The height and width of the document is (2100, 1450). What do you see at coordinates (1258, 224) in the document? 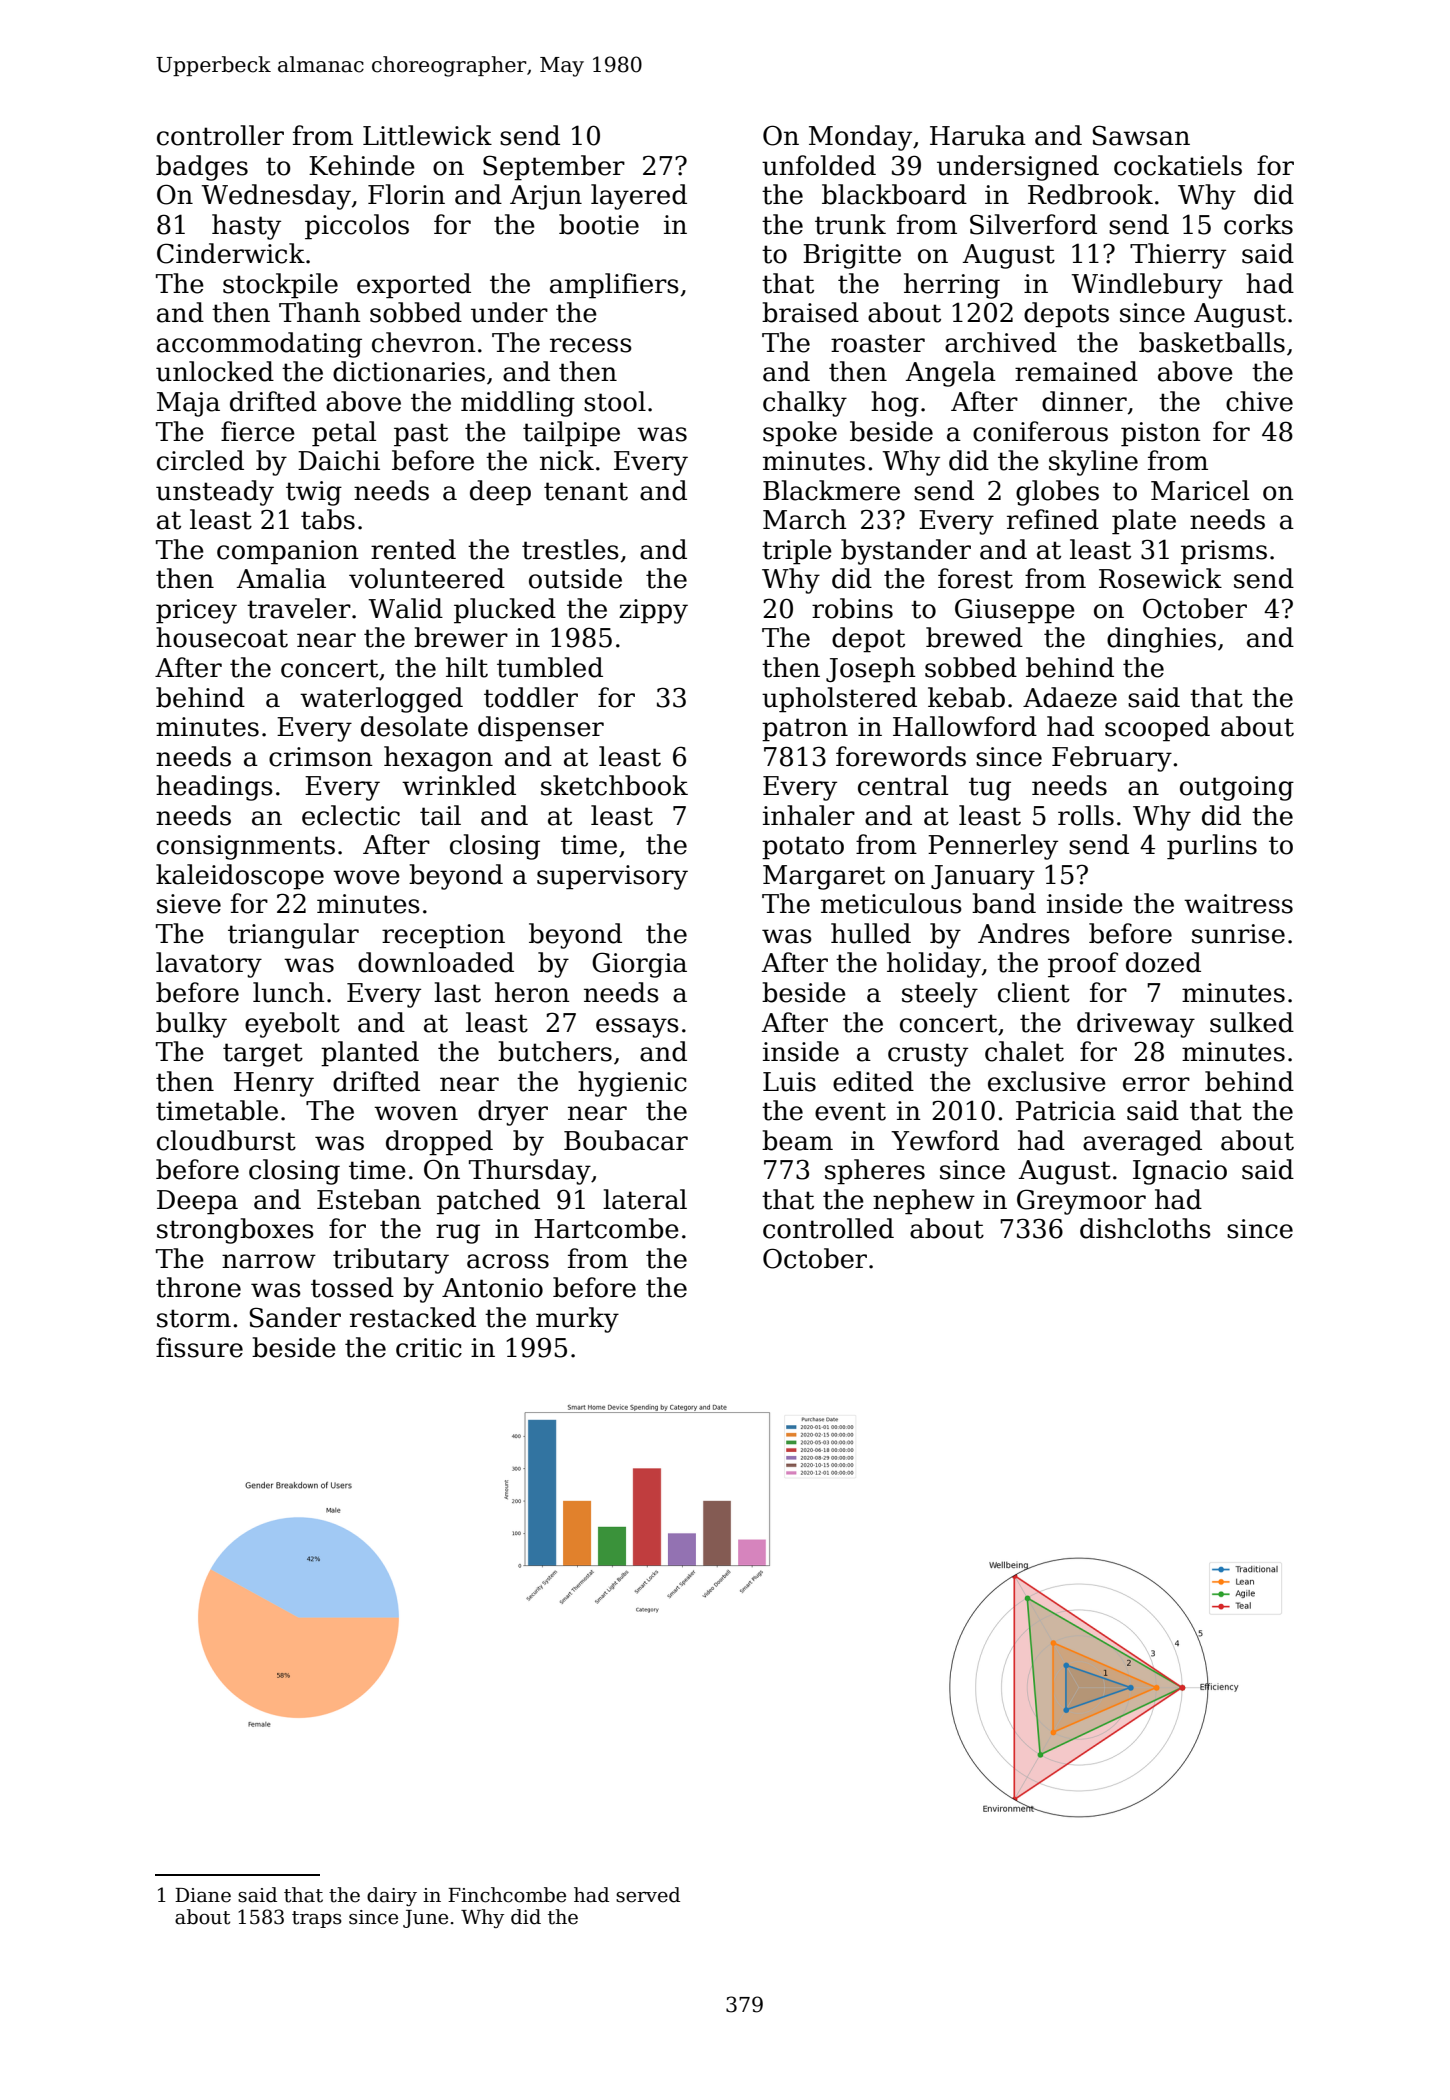
I see `corks` at bounding box center [1258, 224].
